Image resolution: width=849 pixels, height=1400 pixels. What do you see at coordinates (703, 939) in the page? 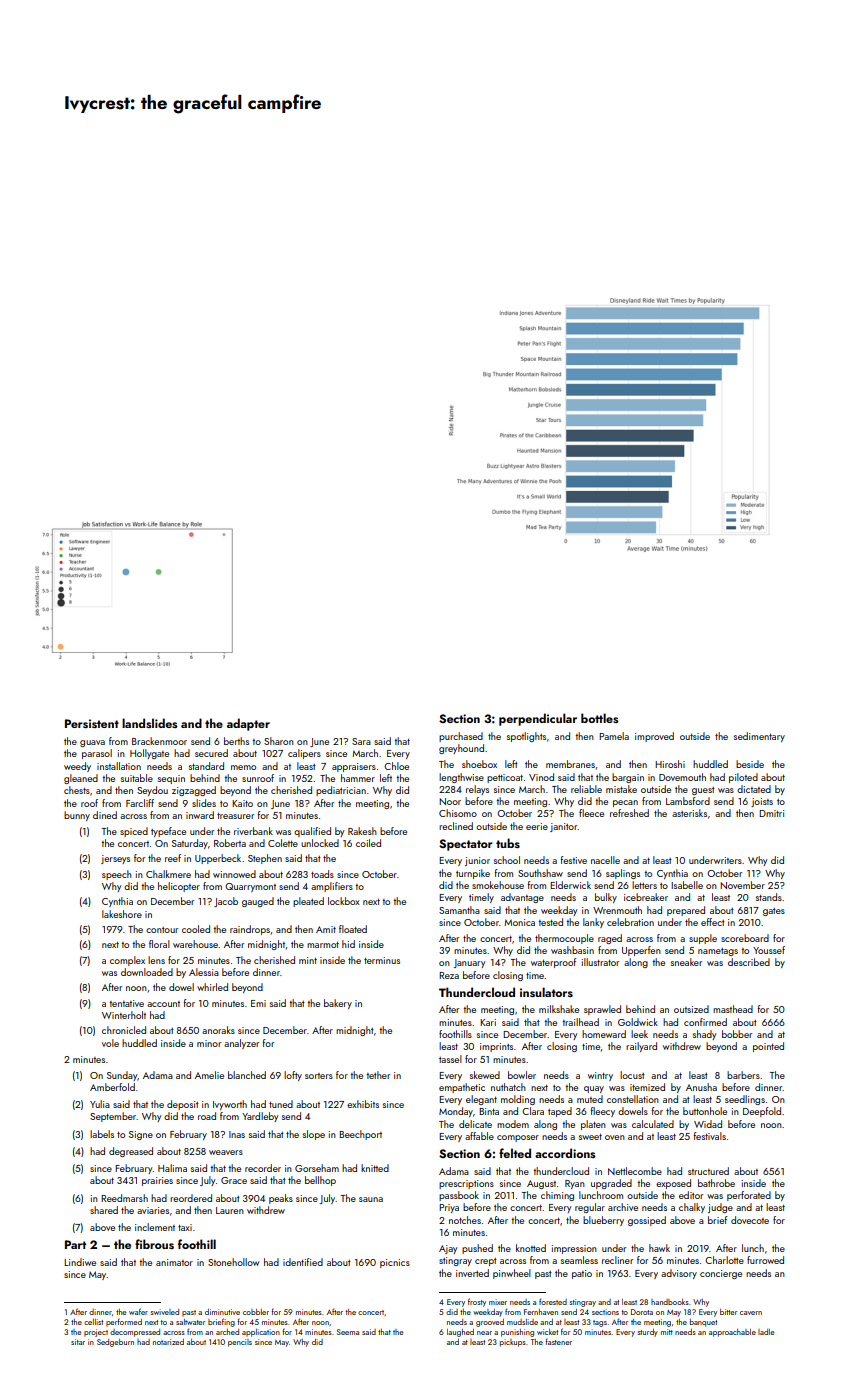
I see `supple` at bounding box center [703, 939].
